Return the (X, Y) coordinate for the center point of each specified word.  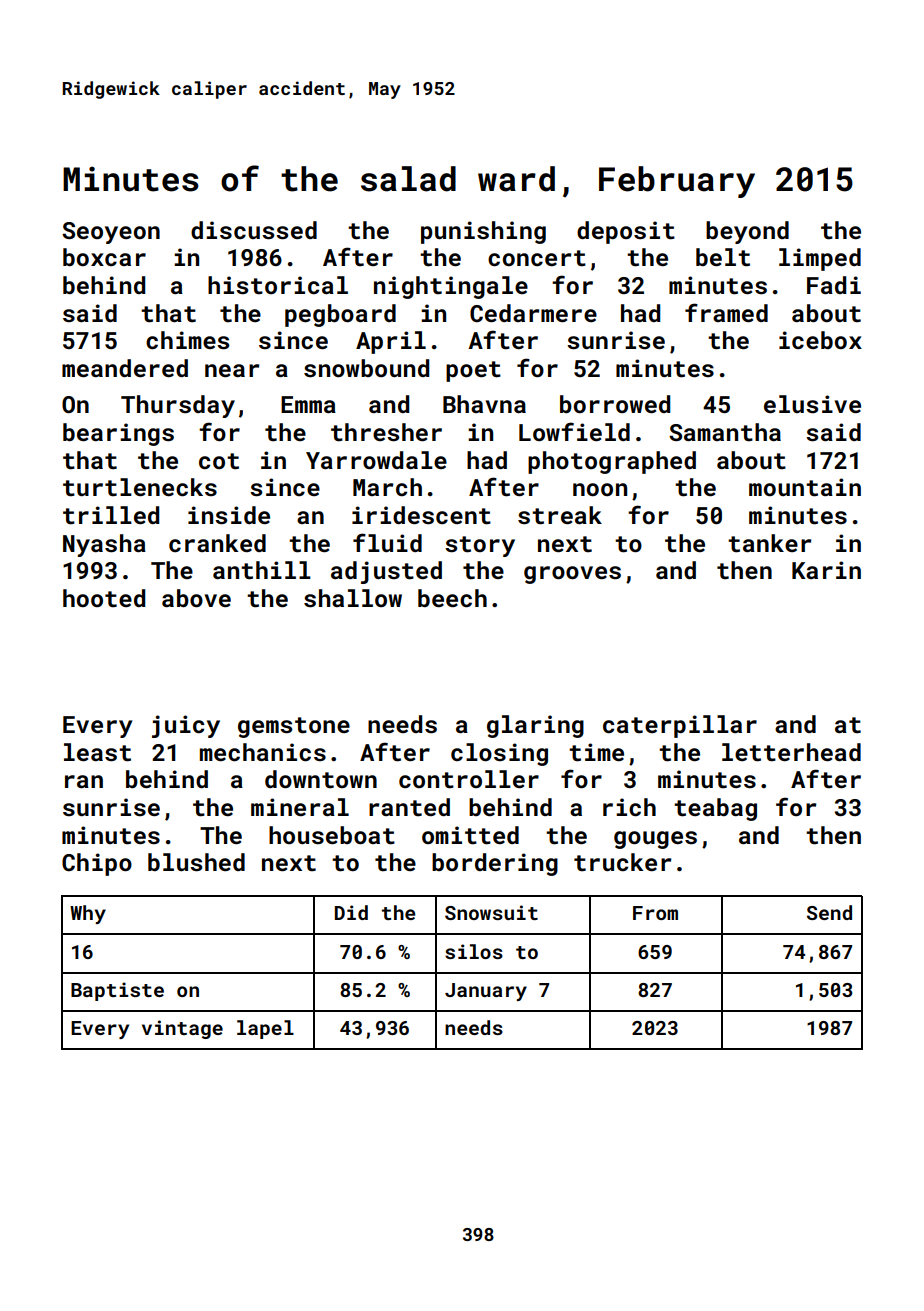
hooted (104, 598)
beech (452, 598)
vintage (182, 1029)
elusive (812, 404)
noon (600, 489)
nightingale (451, 287)
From (655, 913)
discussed (254, 230)
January (486, 992)
